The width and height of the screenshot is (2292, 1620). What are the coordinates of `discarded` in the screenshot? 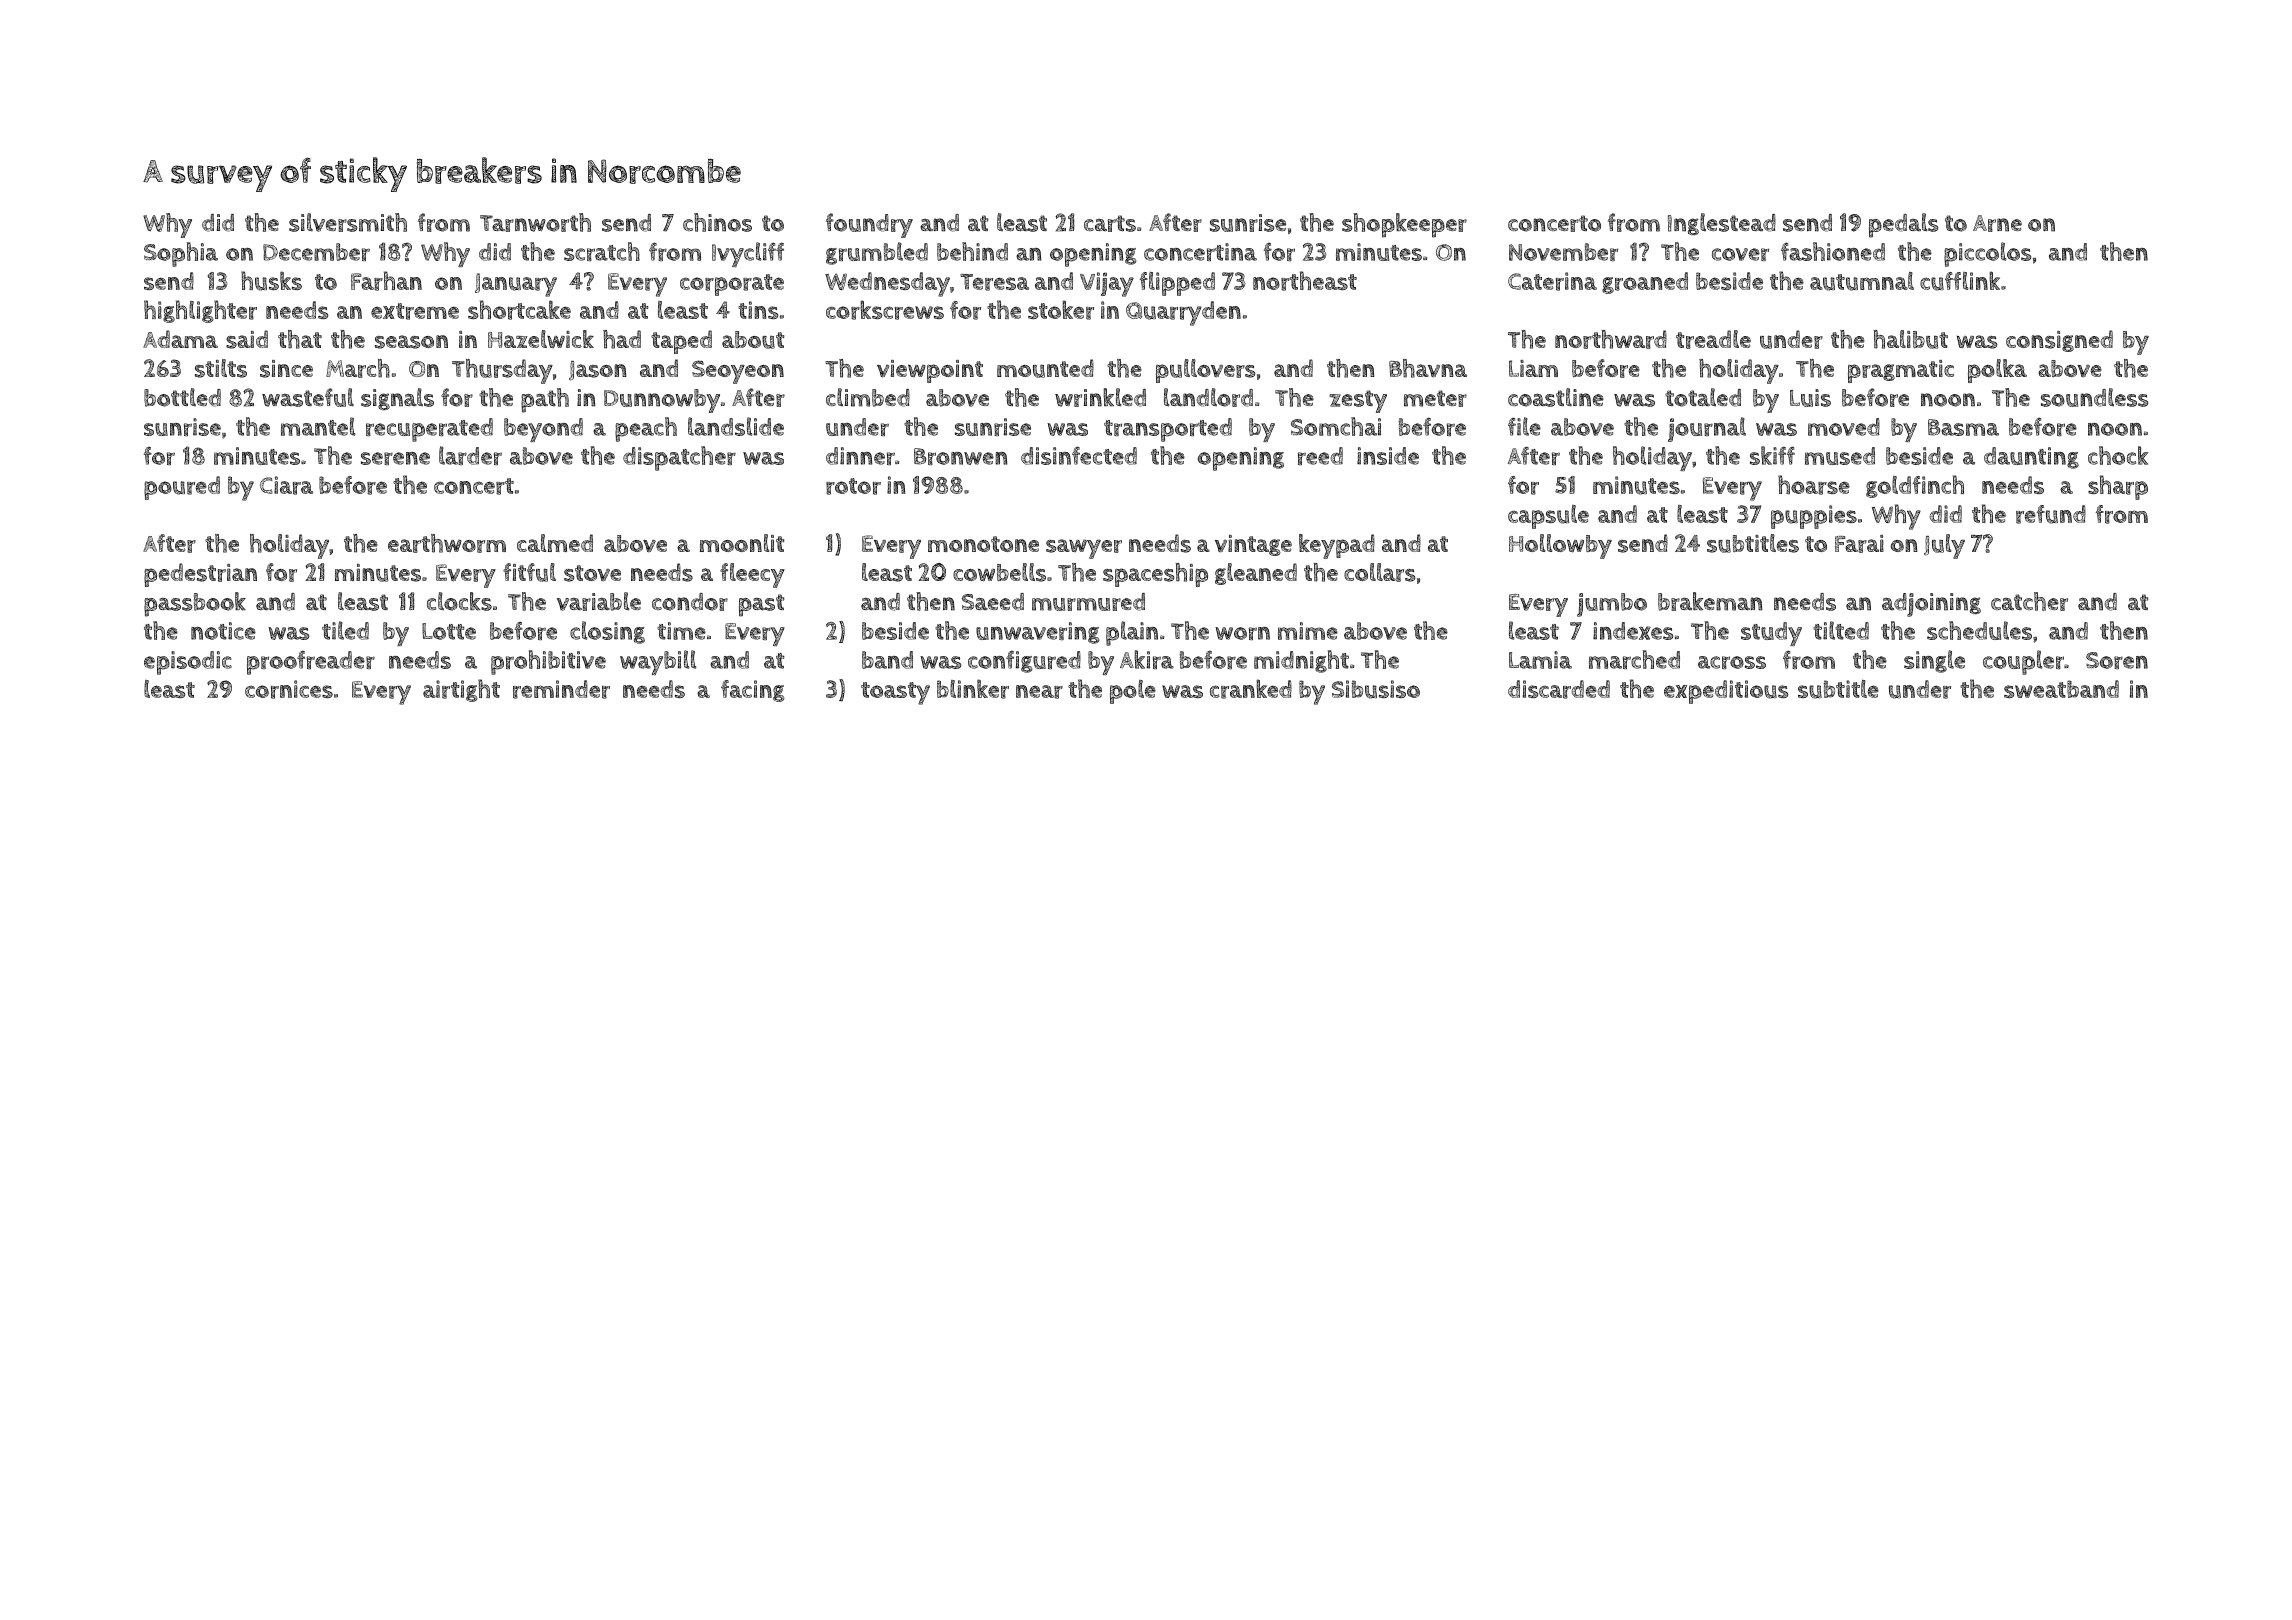 It's located at (1559, 689).
